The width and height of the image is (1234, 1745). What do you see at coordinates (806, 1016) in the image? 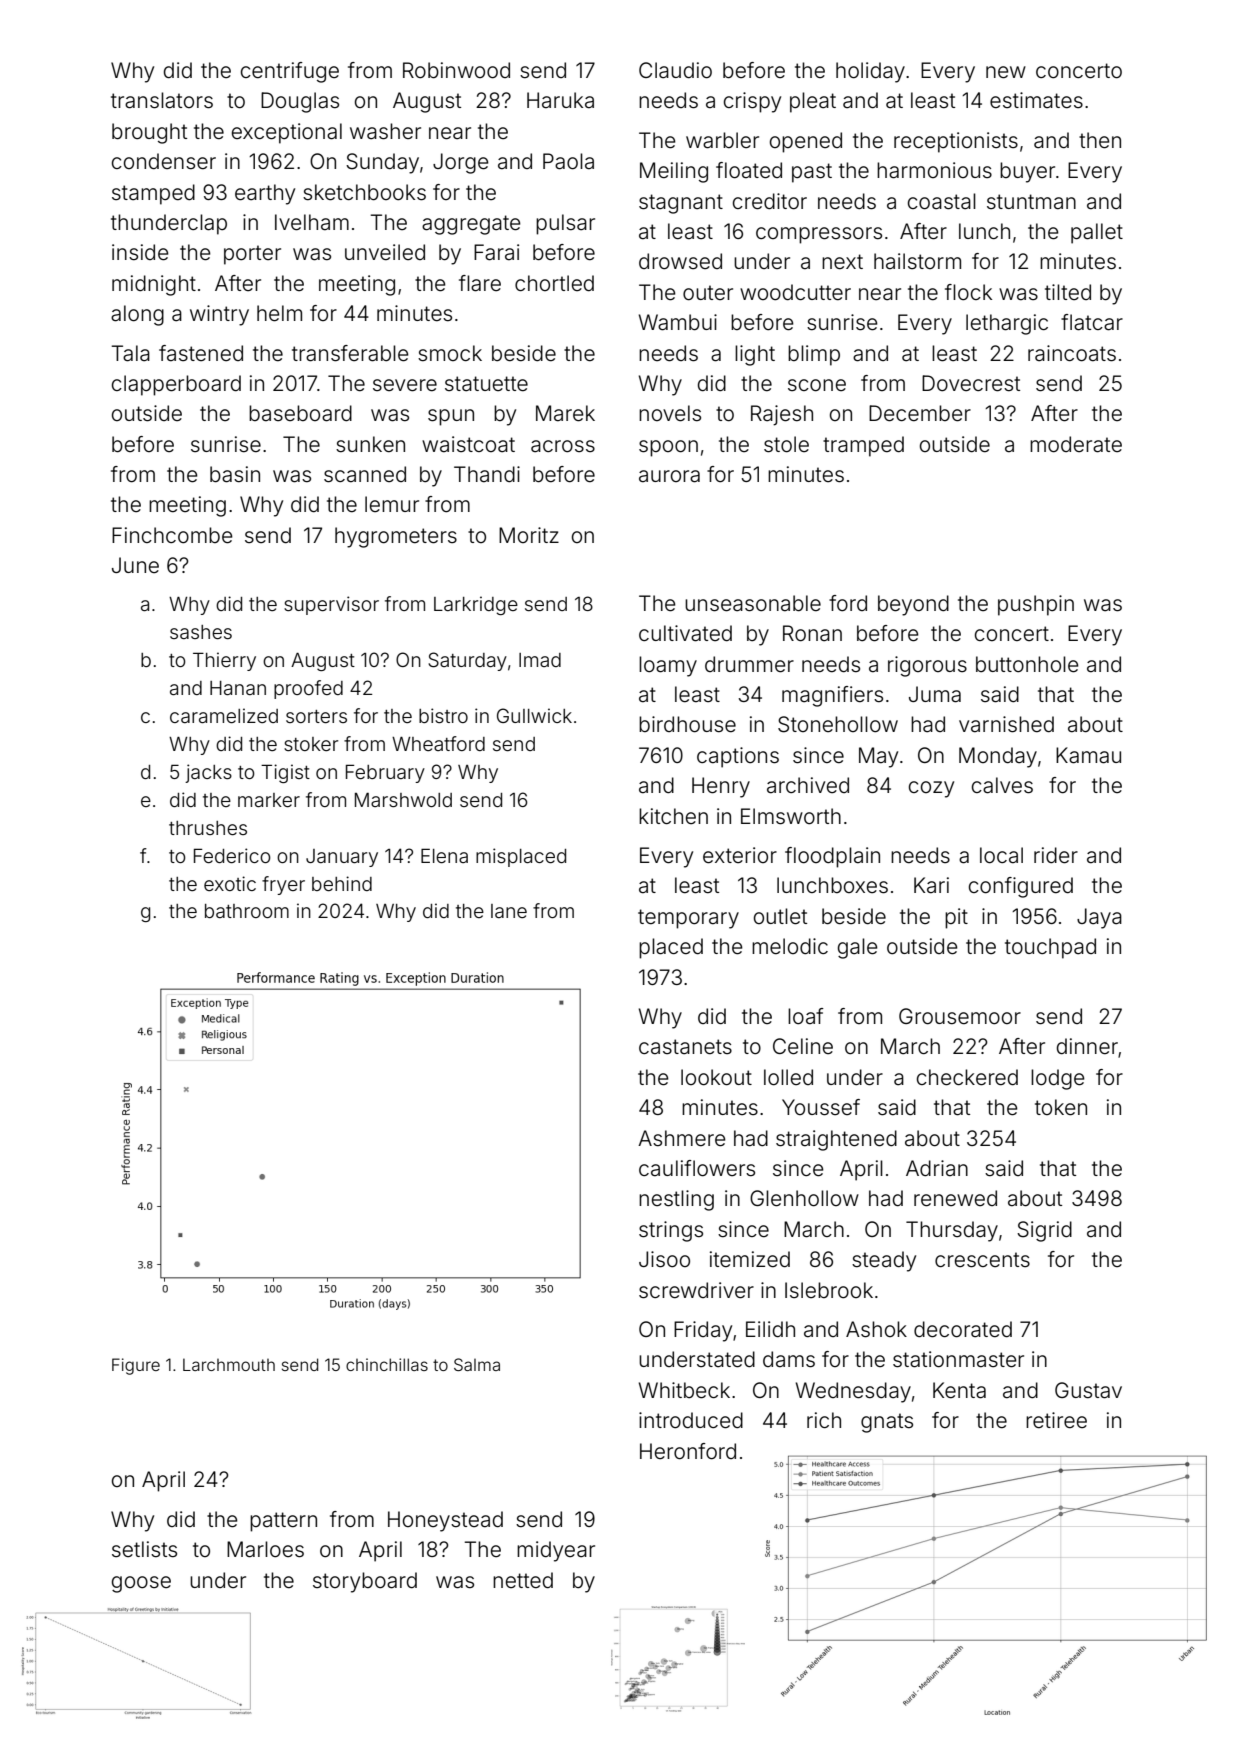
I see `loaf` at bounding box center [806, 1016].
